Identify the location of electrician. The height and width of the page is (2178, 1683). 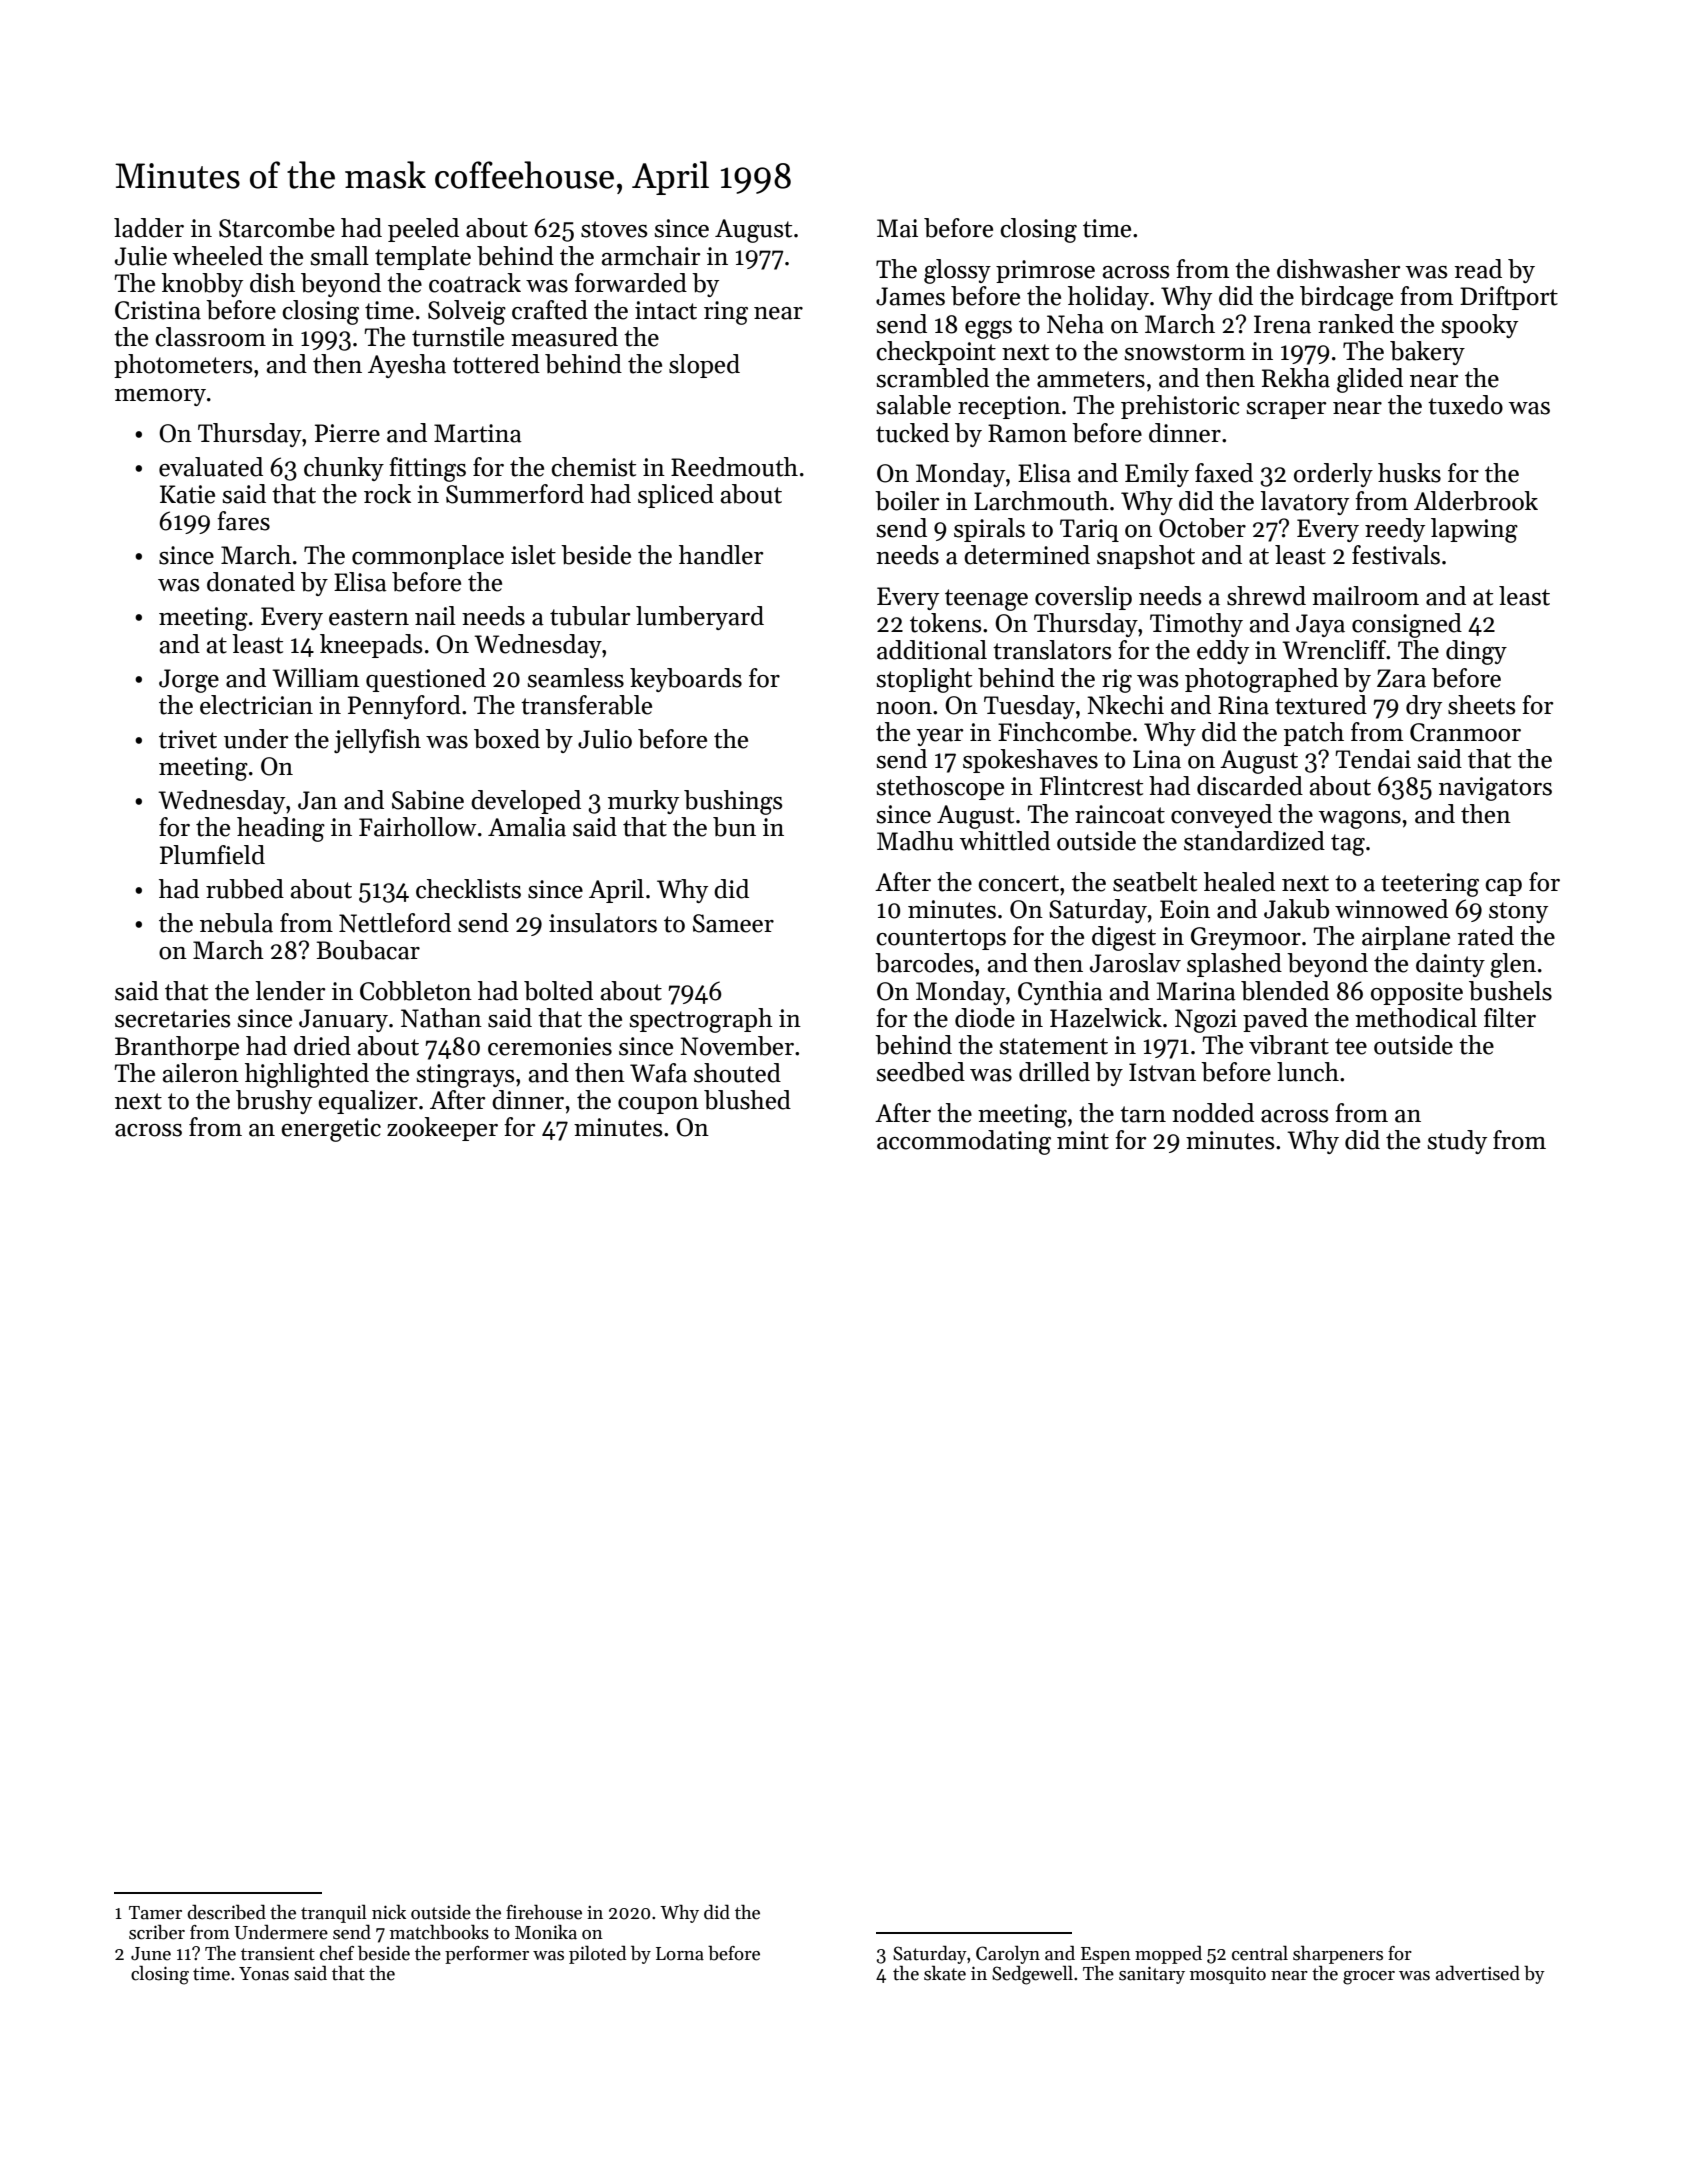
(256, 705).
